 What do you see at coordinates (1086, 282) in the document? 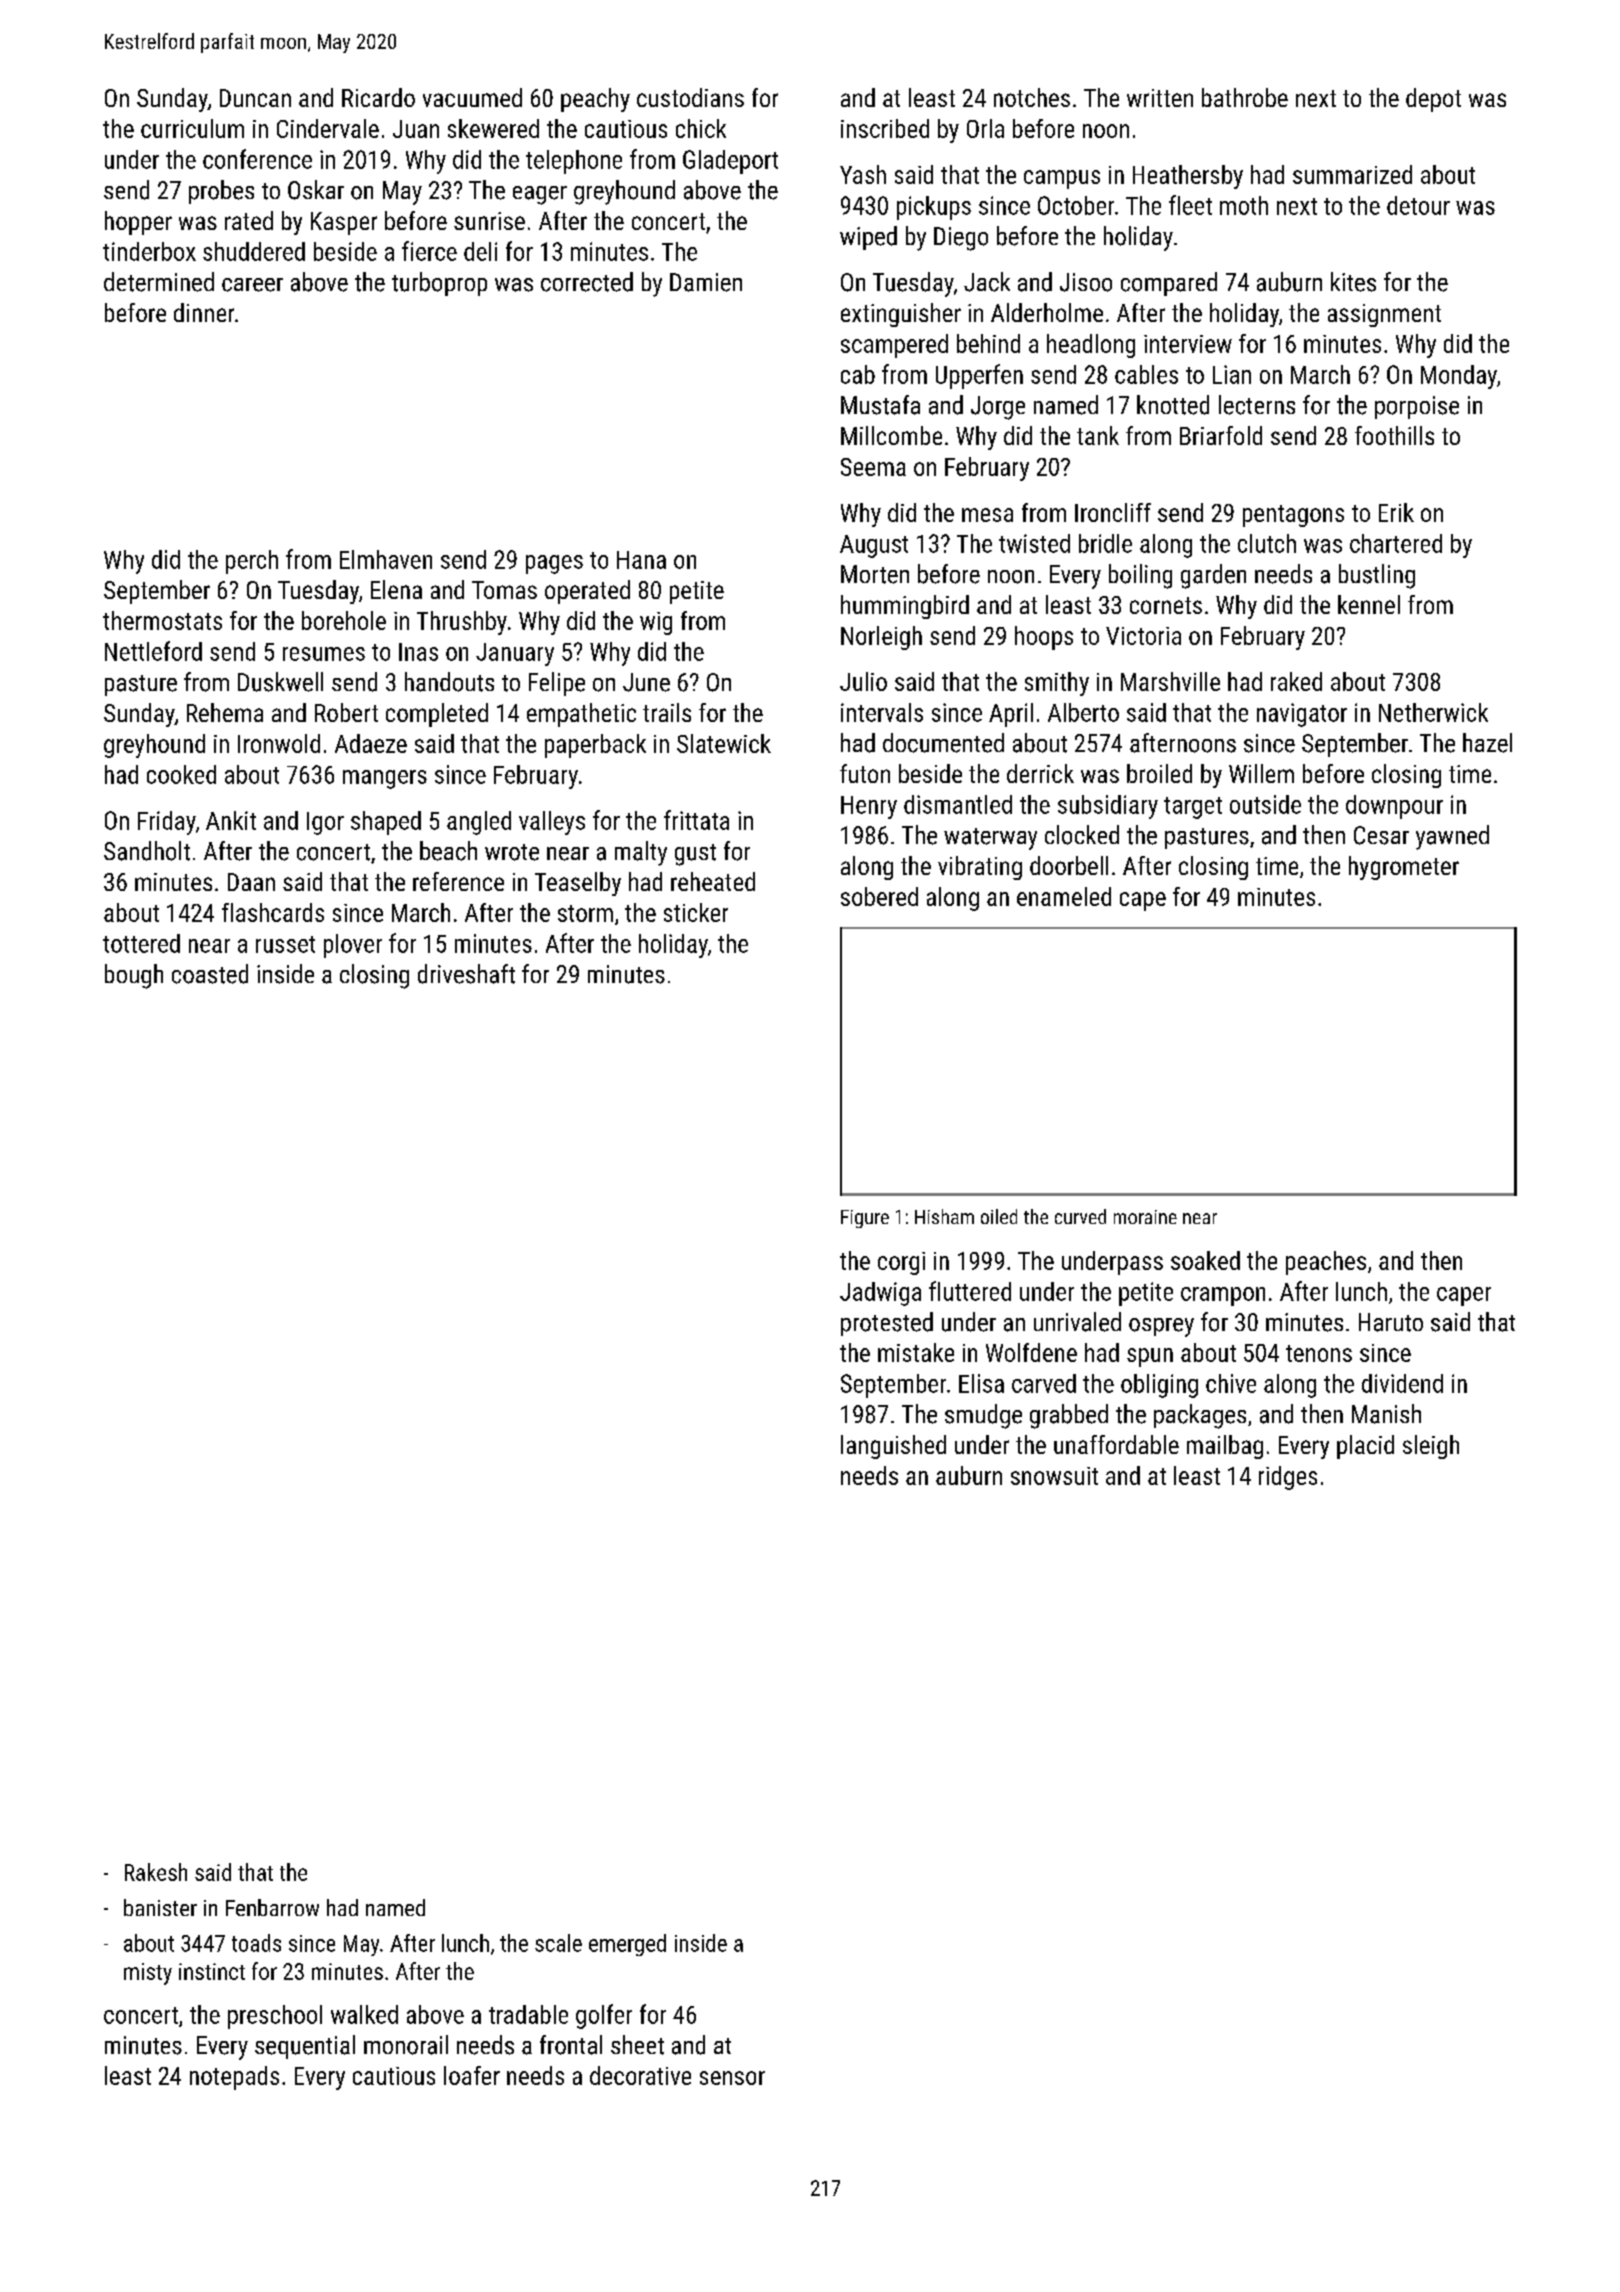
I see `Jisoo` at bounding box center [1086, 282].
